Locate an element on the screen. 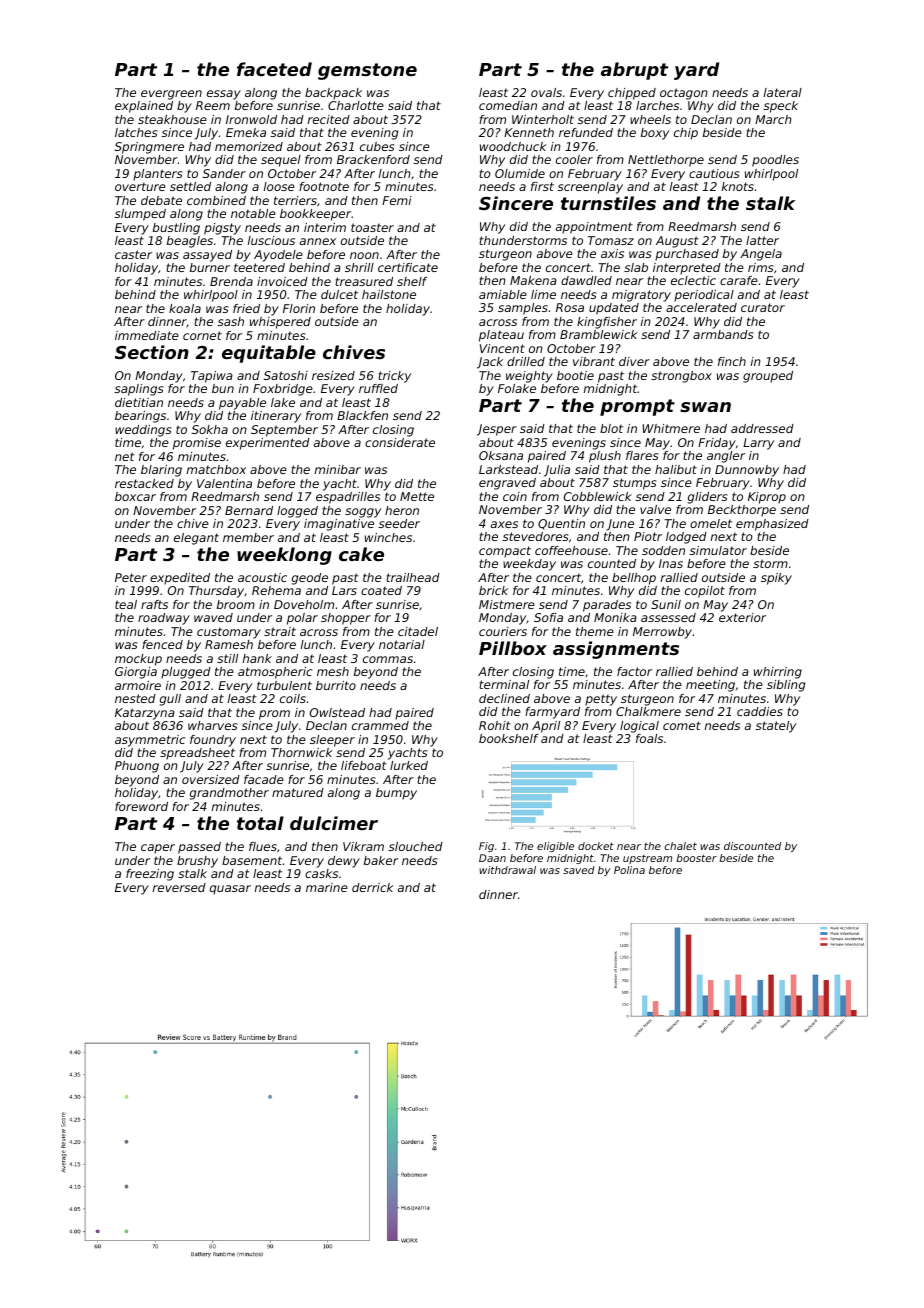 This screenshot has width=924, height=1308. exterior is located at coordinates (742, 617).
